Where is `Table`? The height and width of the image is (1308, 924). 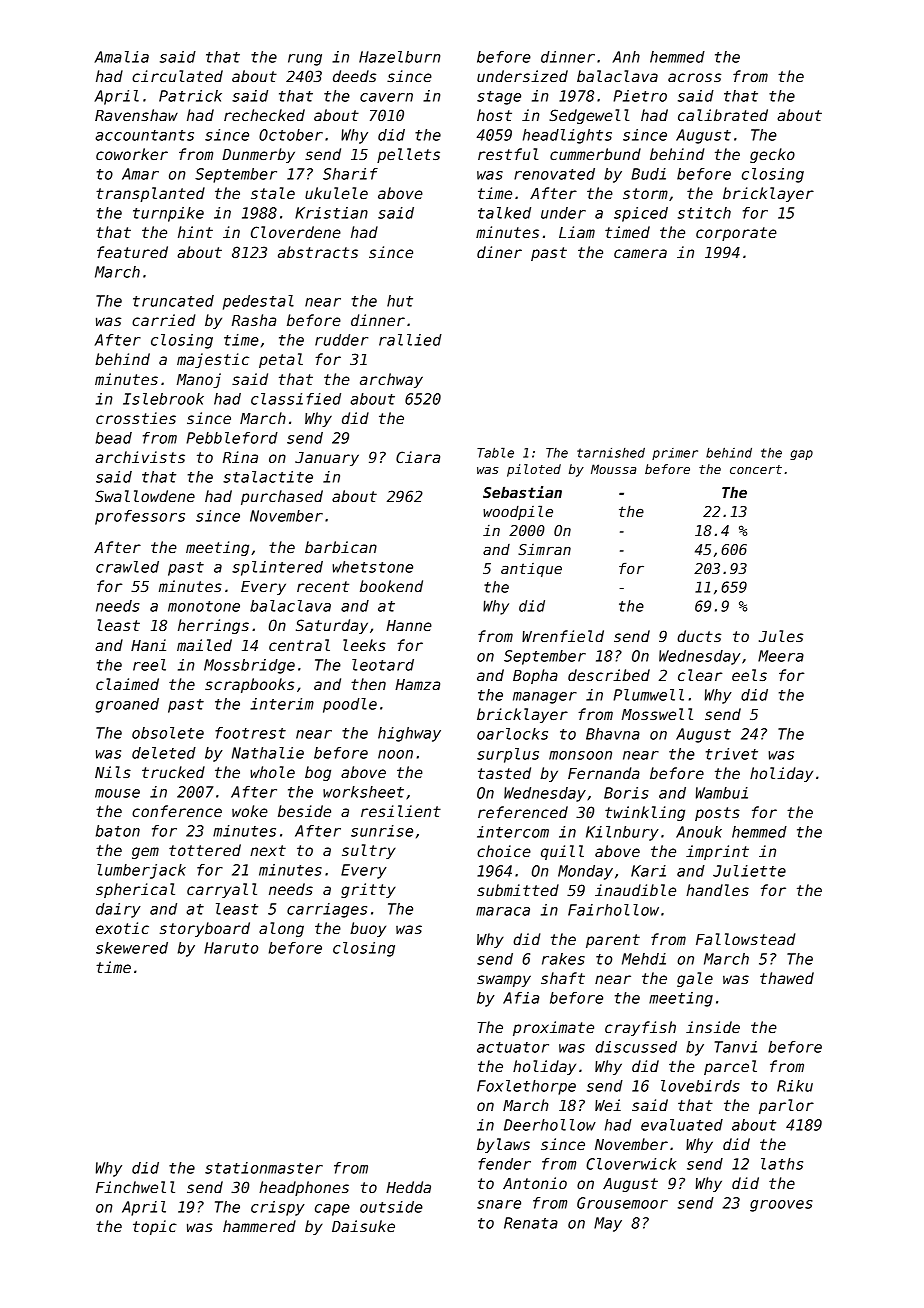
Table is located at coordinates (495, 452).
